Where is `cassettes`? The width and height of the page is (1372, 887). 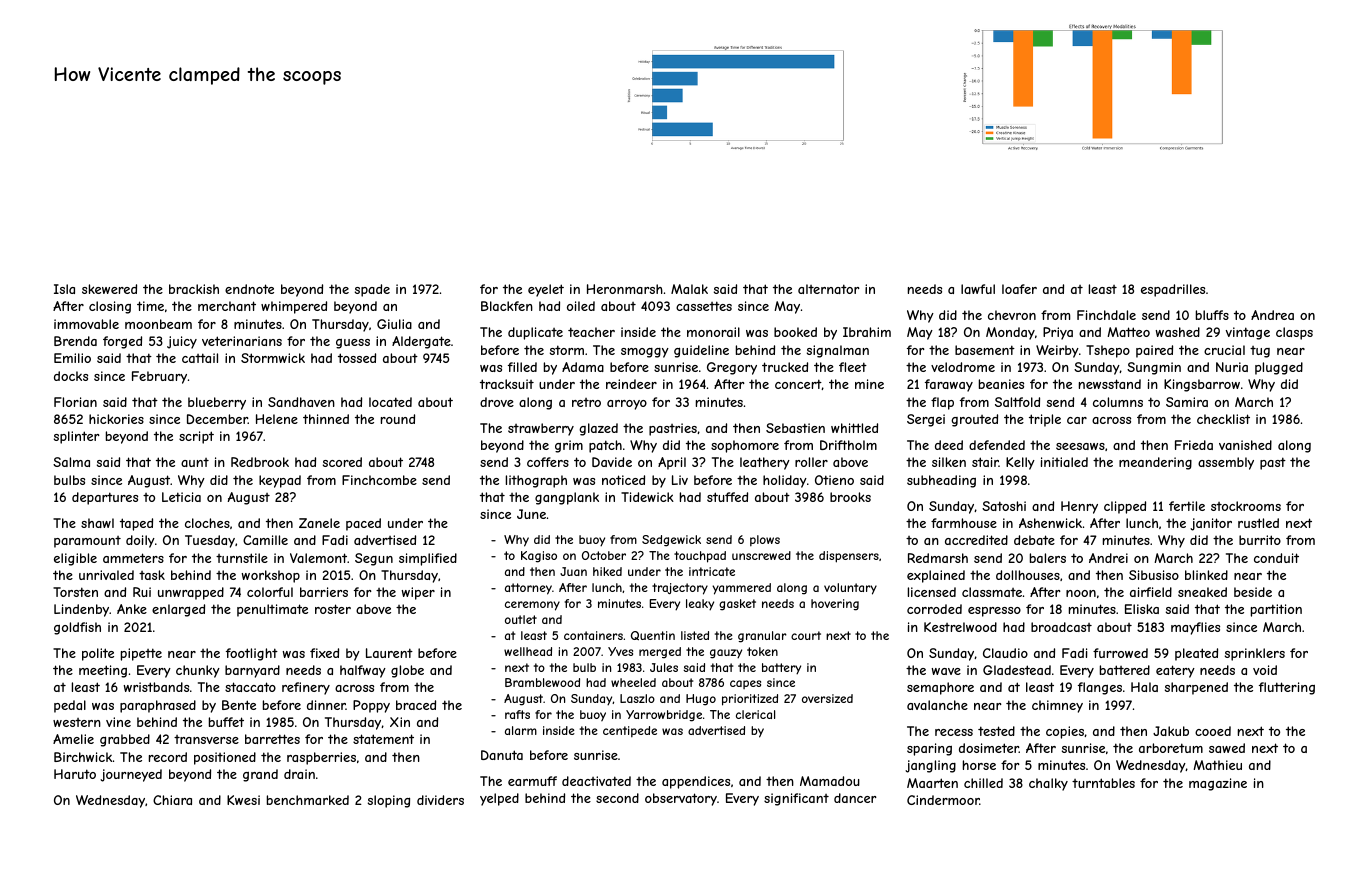
cassettes is located at coordinates (704, 306).
